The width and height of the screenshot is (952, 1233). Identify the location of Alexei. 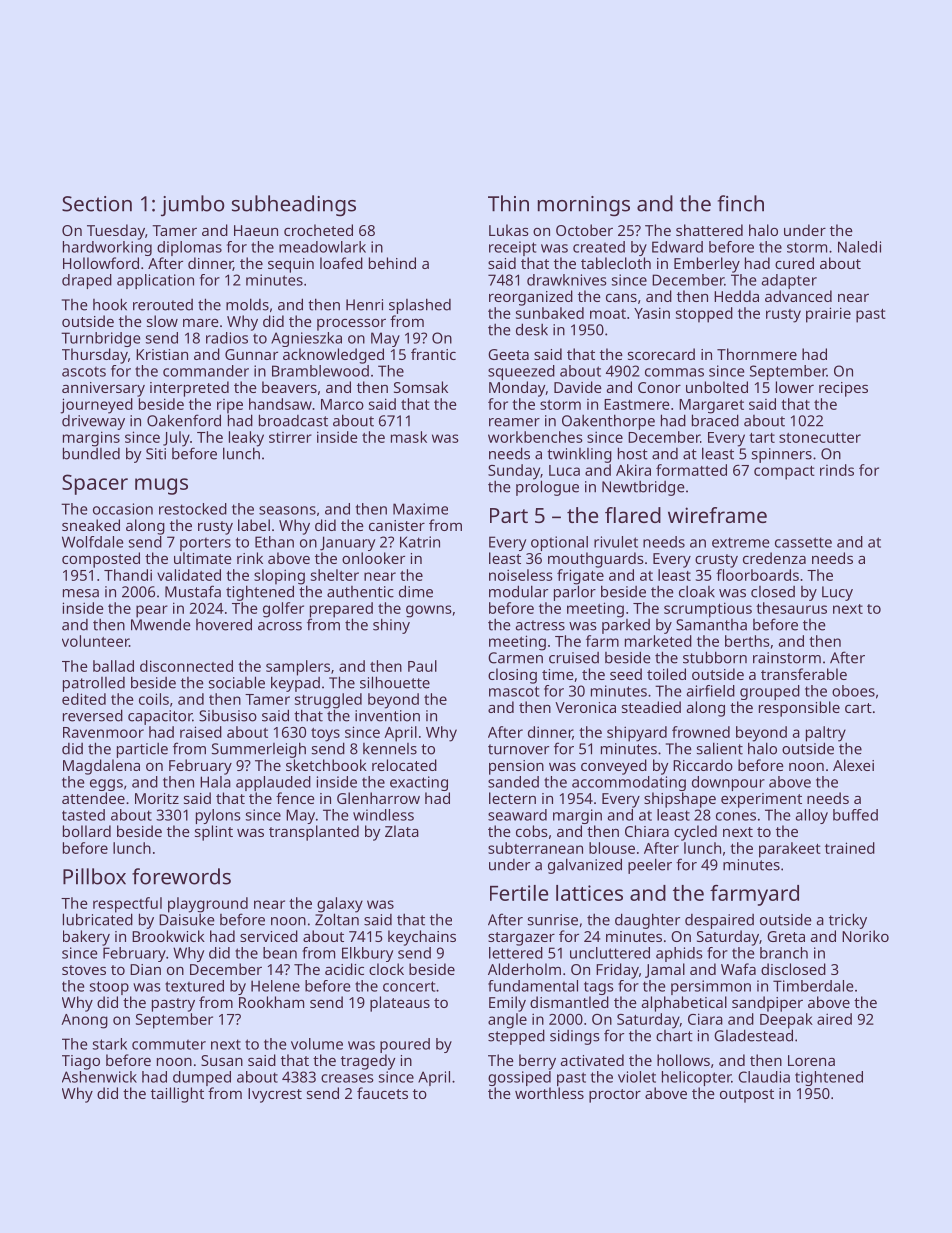
(853, 765).
